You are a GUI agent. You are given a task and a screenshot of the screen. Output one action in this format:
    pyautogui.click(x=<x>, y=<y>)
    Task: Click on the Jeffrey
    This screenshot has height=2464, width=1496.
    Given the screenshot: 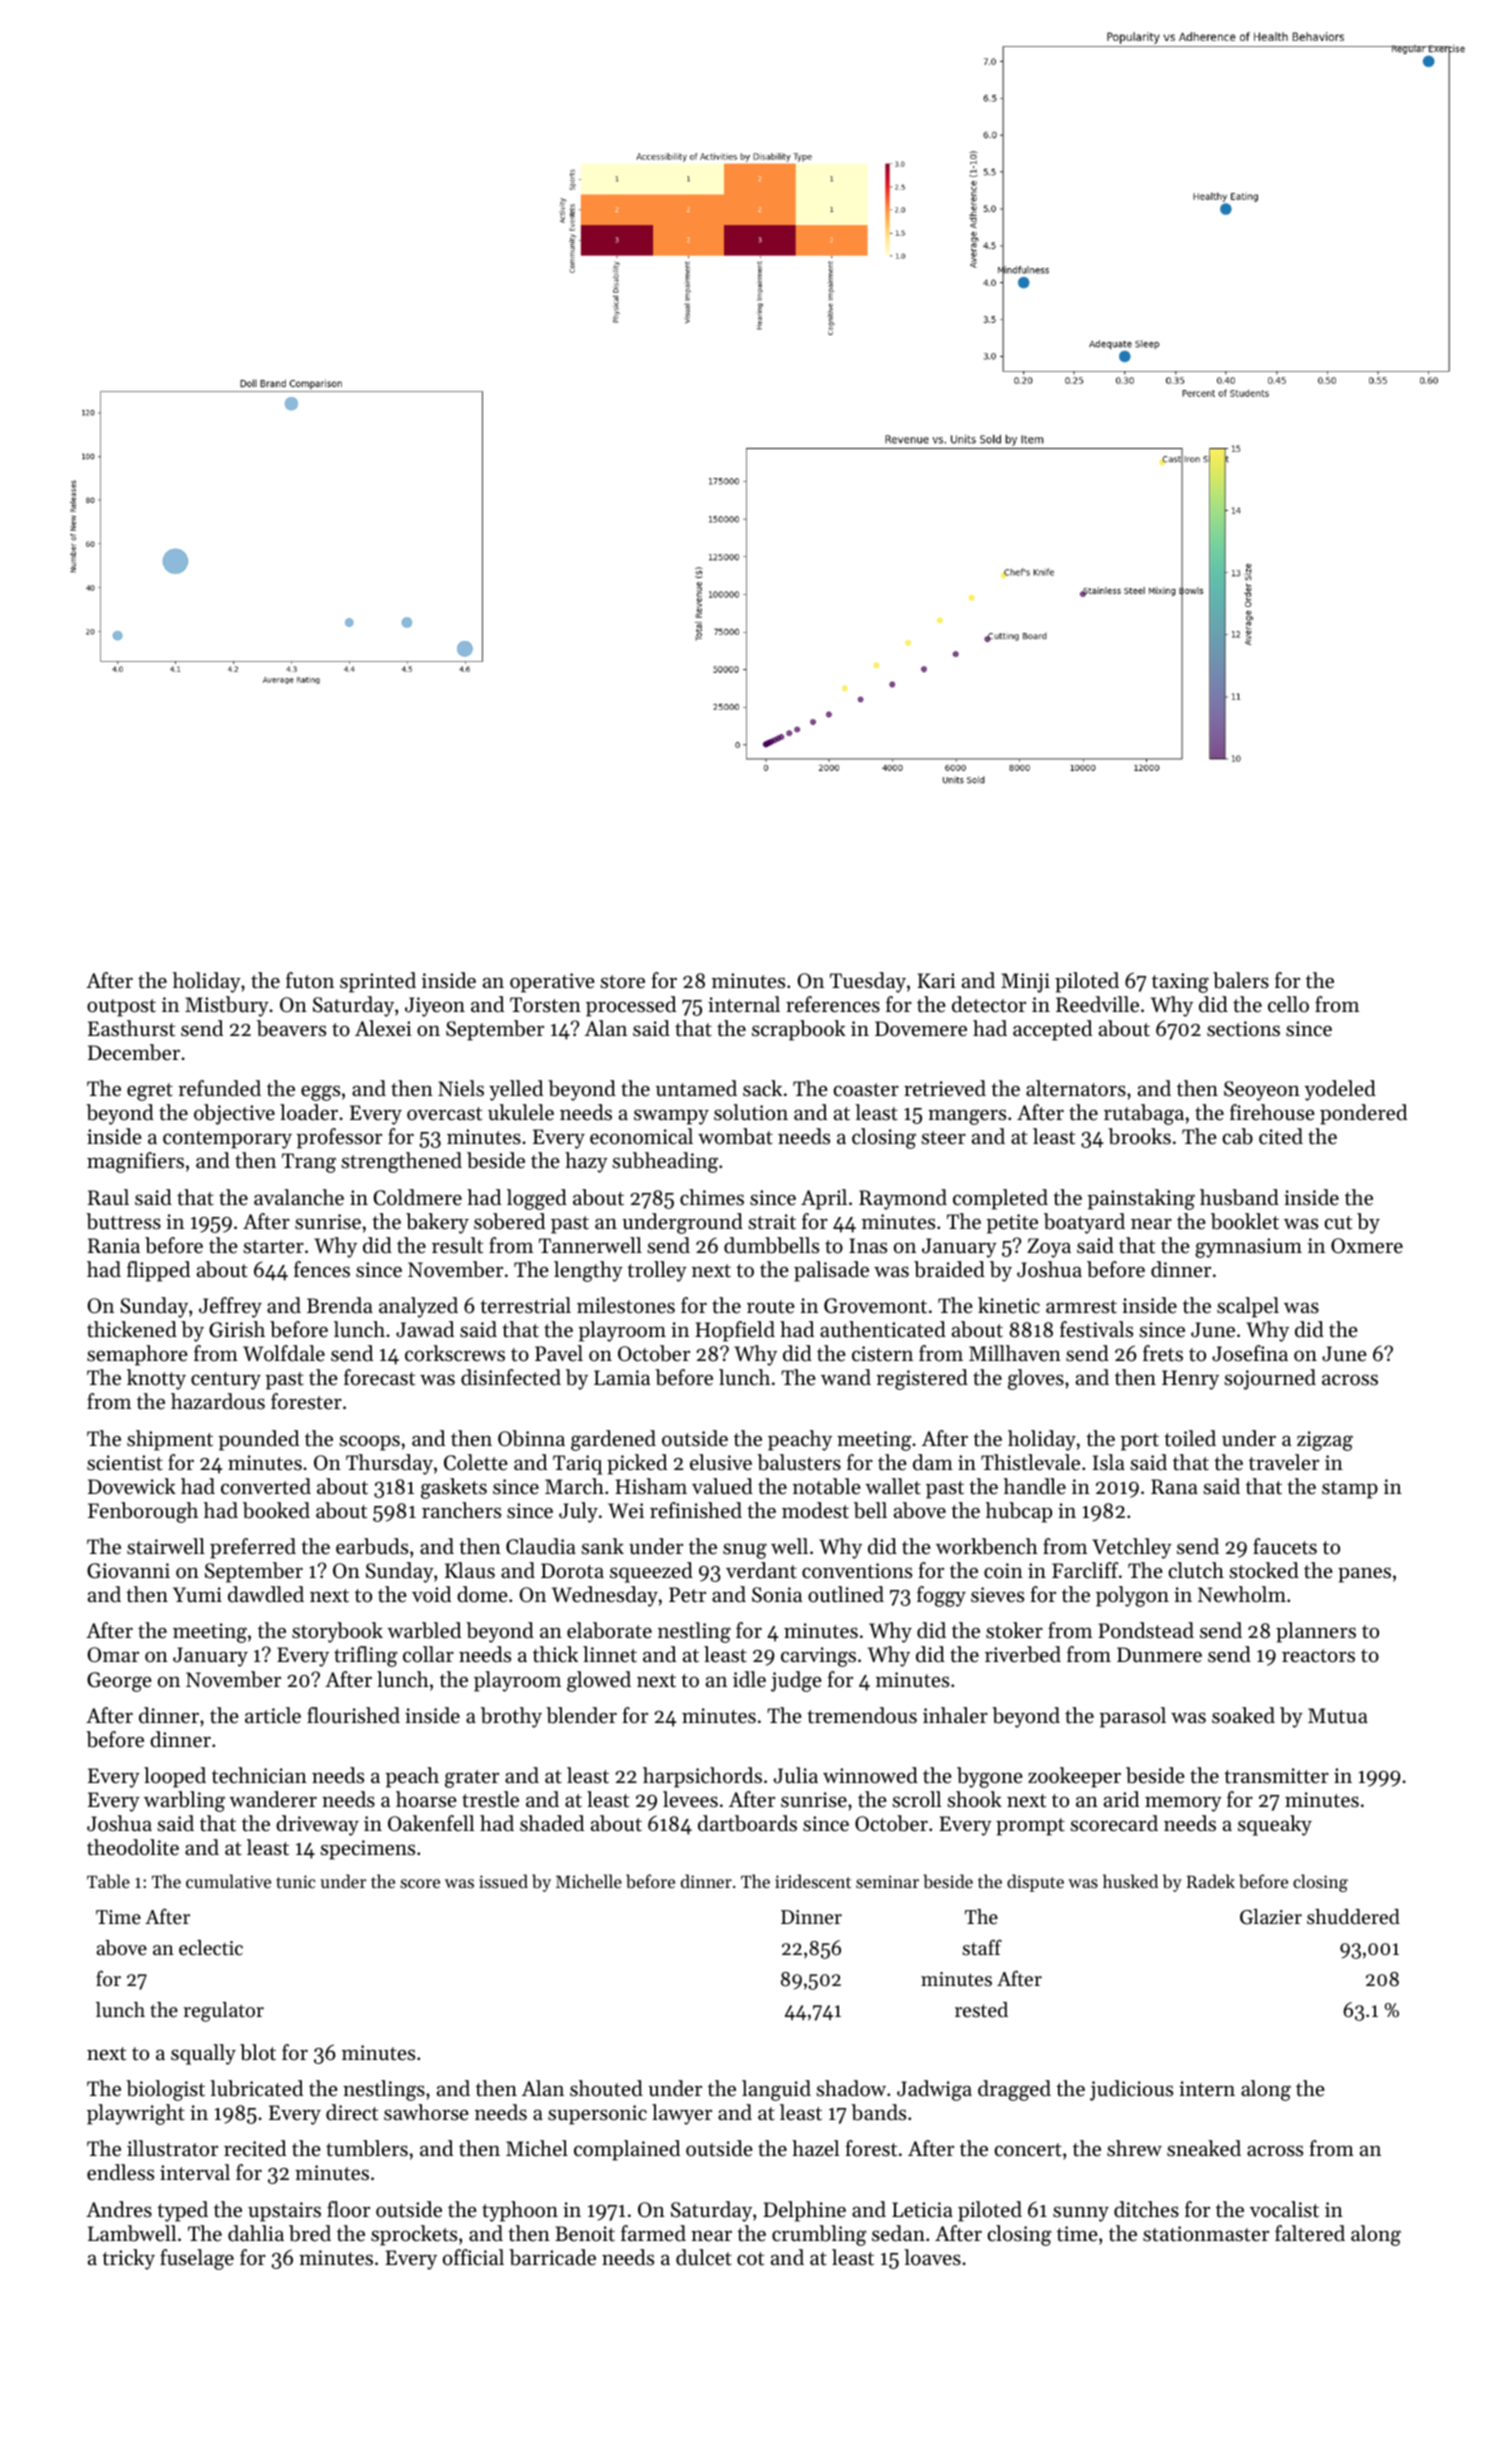 What is the action you would take?
    pyautogui.click(x=230, y=1307)
